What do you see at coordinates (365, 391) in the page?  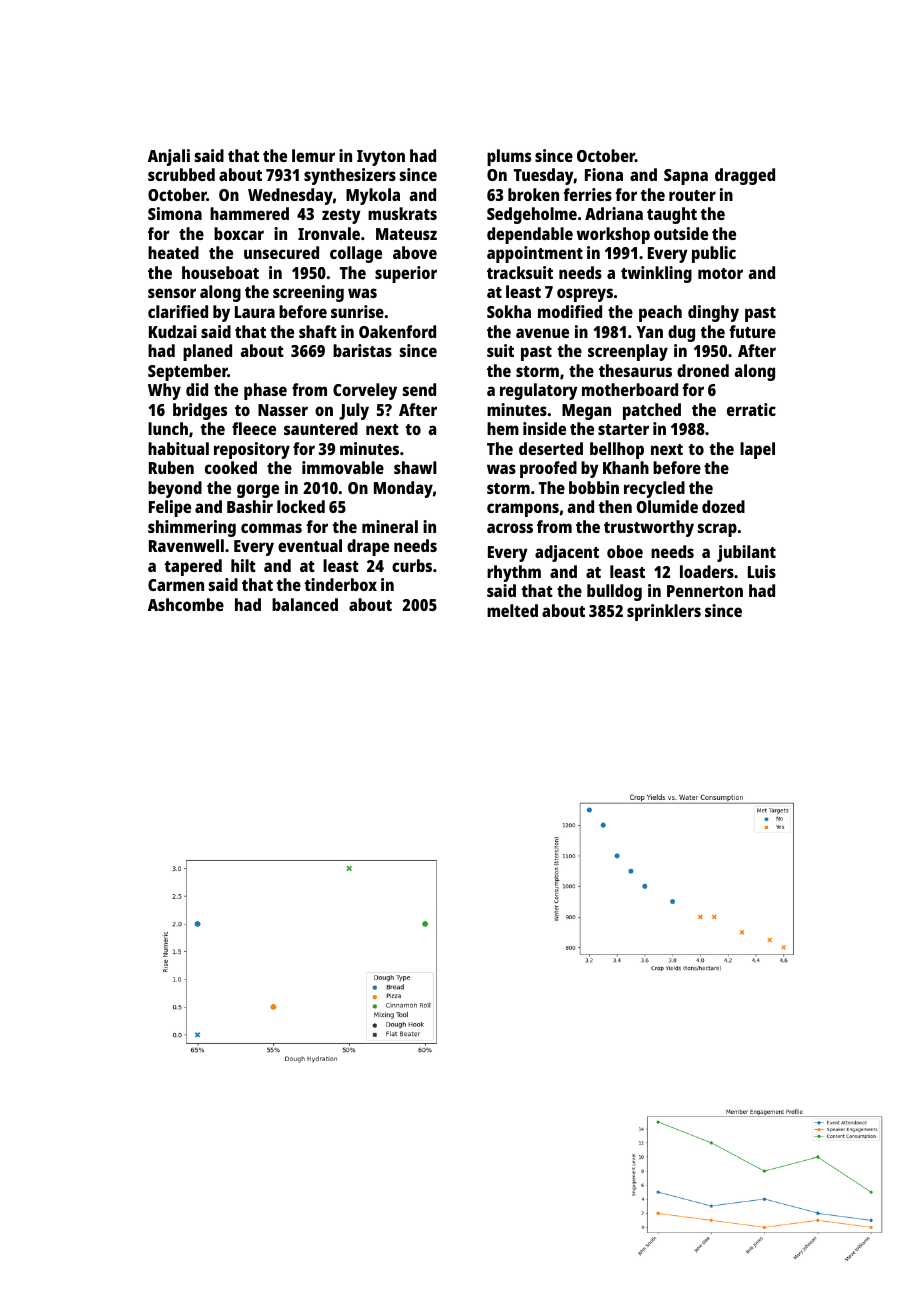 I see `Corveley` at bounding box center [365, 391].
